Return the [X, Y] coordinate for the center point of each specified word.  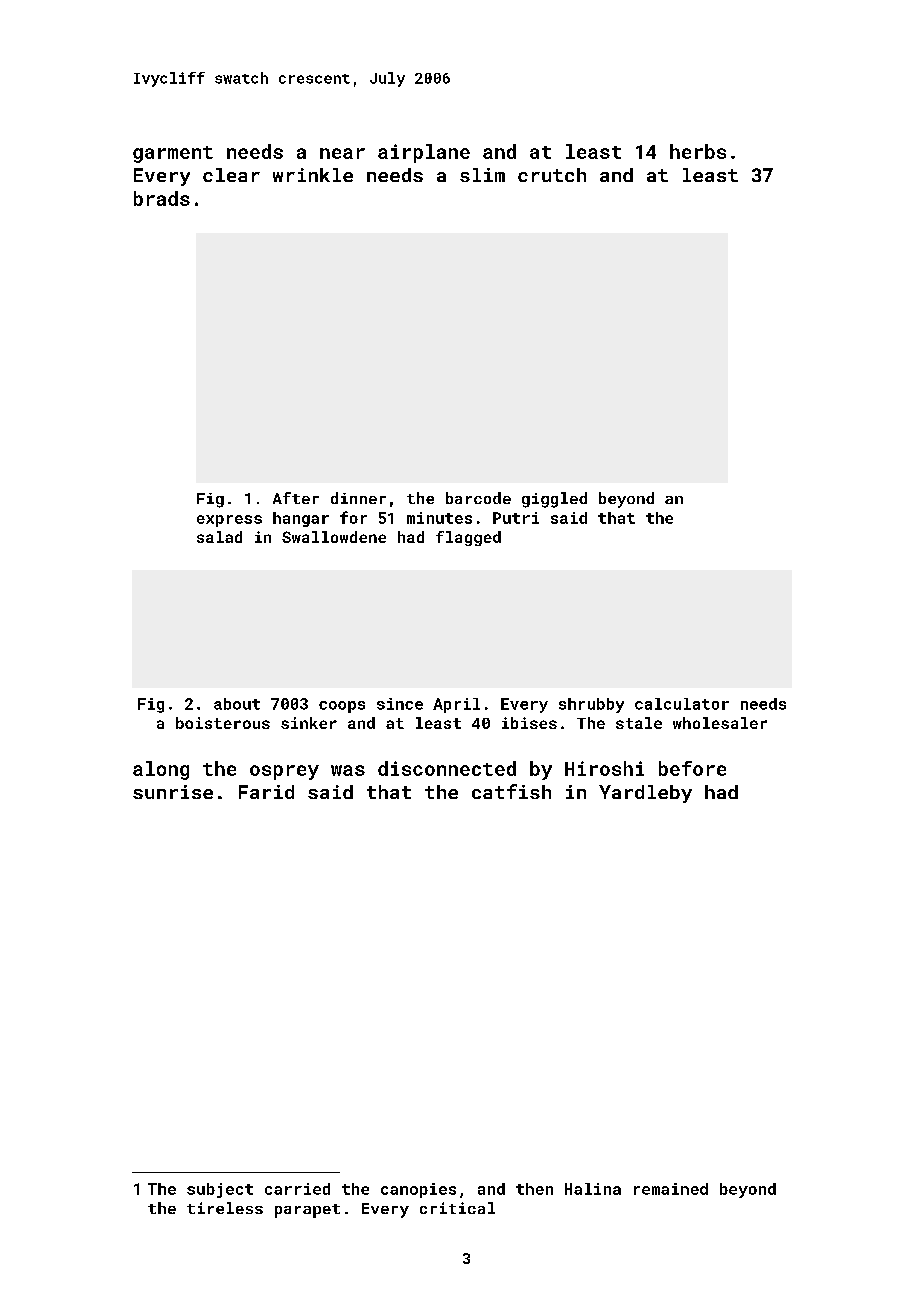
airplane [424, 153]
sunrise [173, 792]
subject [220, 1190]
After [296, 498]
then [534, 1189]
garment [173, 154]
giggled [554, 500]
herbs [698, 151]
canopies [418, 1190]
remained [671, 1189]
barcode [478, 498]
